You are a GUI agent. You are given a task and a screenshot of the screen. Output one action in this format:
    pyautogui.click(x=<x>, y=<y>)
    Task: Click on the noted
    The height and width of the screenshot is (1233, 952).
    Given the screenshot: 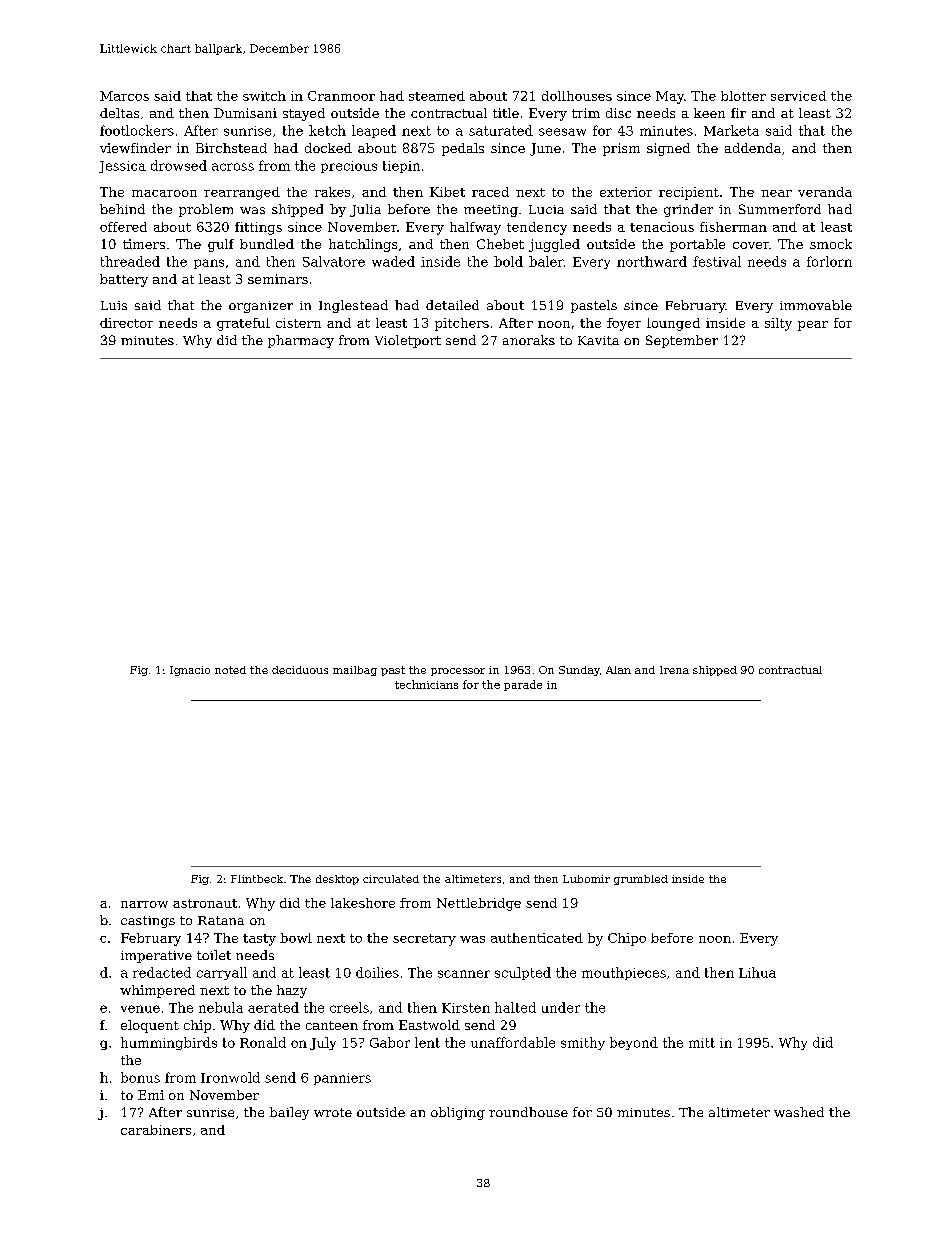 What is the action you would take?
    pyautogui.click(x=230, y=670)
